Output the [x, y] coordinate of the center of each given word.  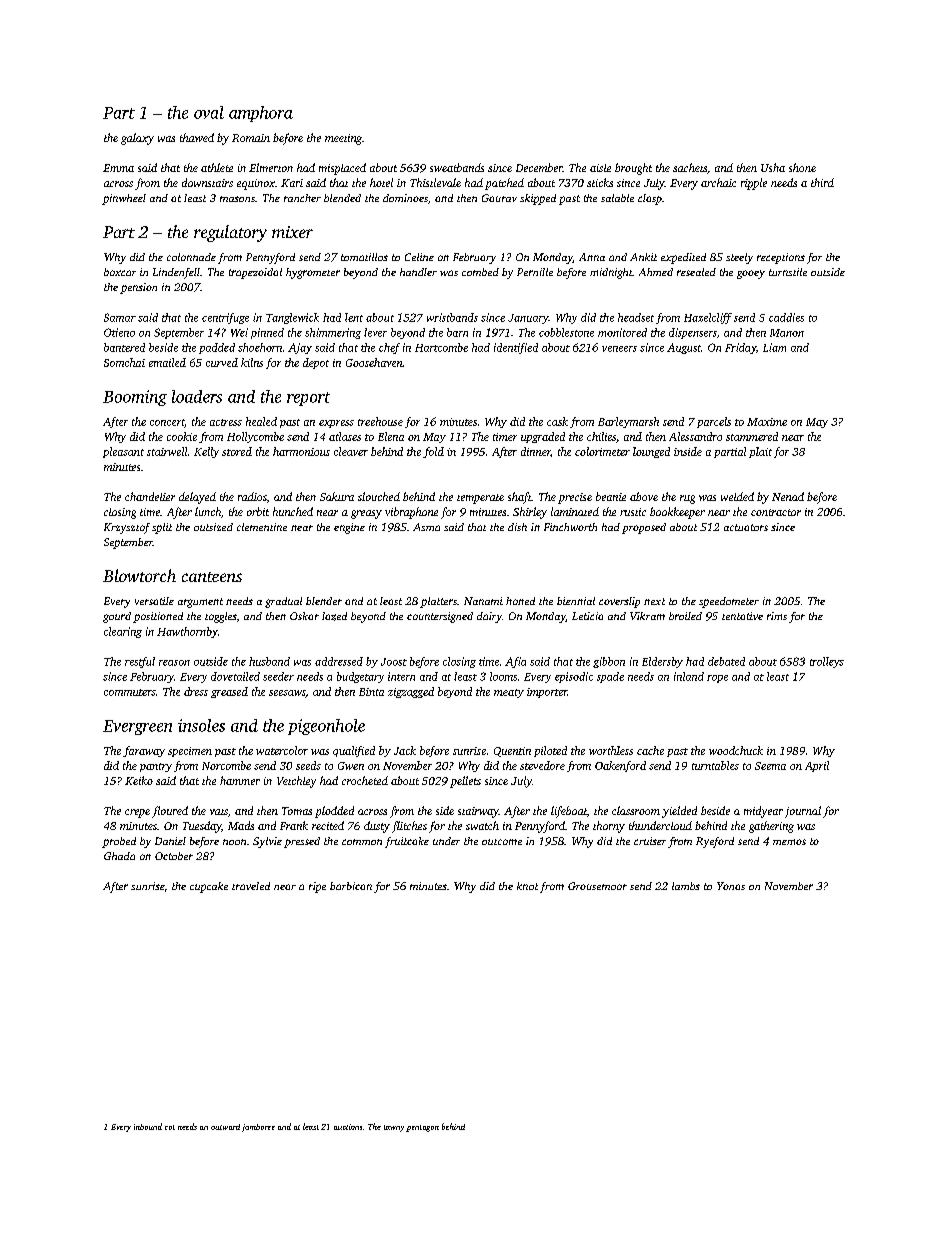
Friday [740, 348]
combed [480, 272]
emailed [167, 362]
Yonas [731, 886]
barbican [351, 886]
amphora [261, 114]
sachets [690, 167]
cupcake [209, 887]
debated [726, 661]
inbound [148, 1126]
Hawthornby [187, 632]
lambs [686, 886]
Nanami [483, 601]
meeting [343, 139]
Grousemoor [597, 886]
